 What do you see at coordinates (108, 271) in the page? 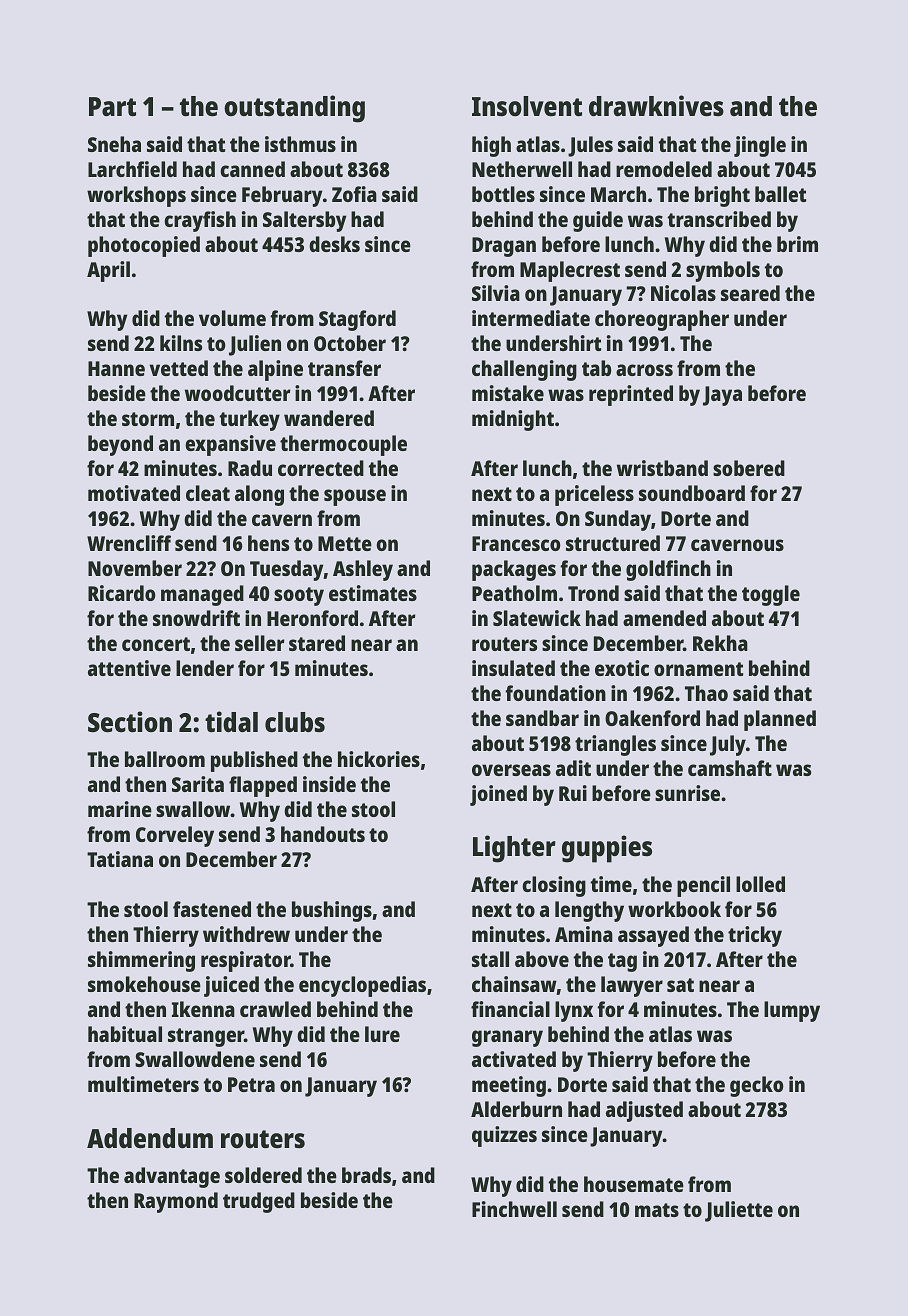
I see `April` at bounding box center [108, 271].
